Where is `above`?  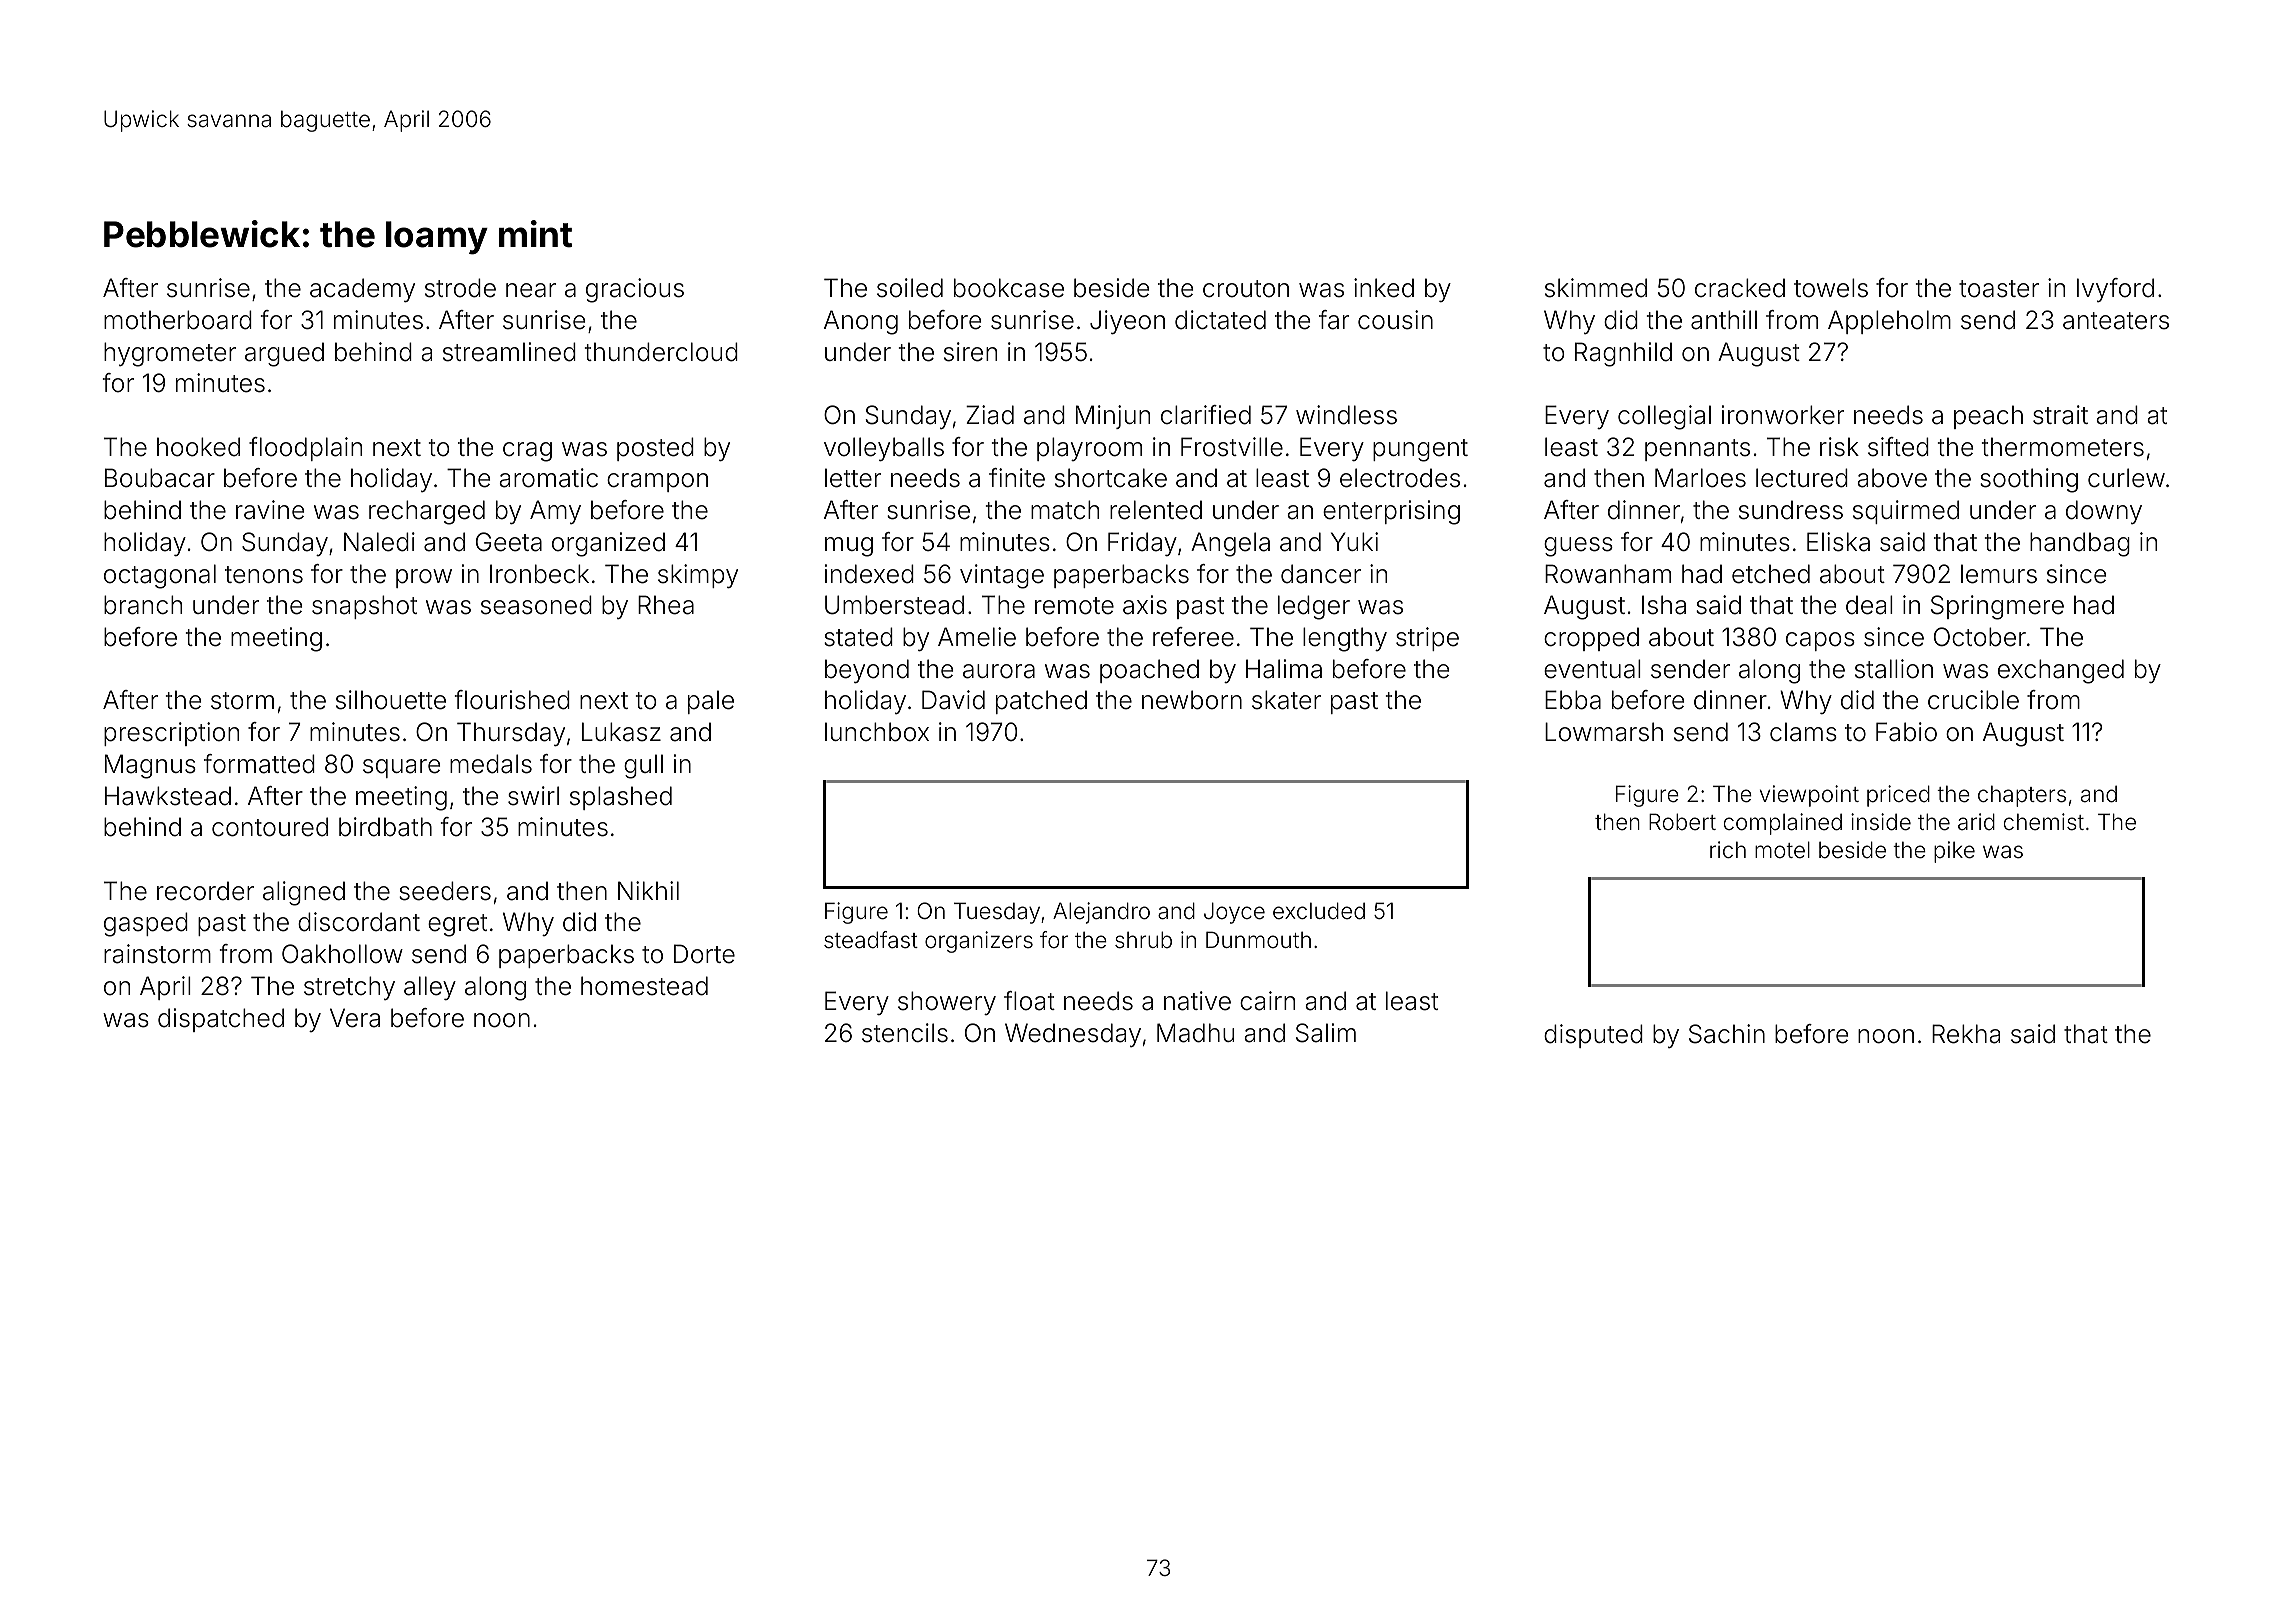 above is located at coordinates (1892, 478).
